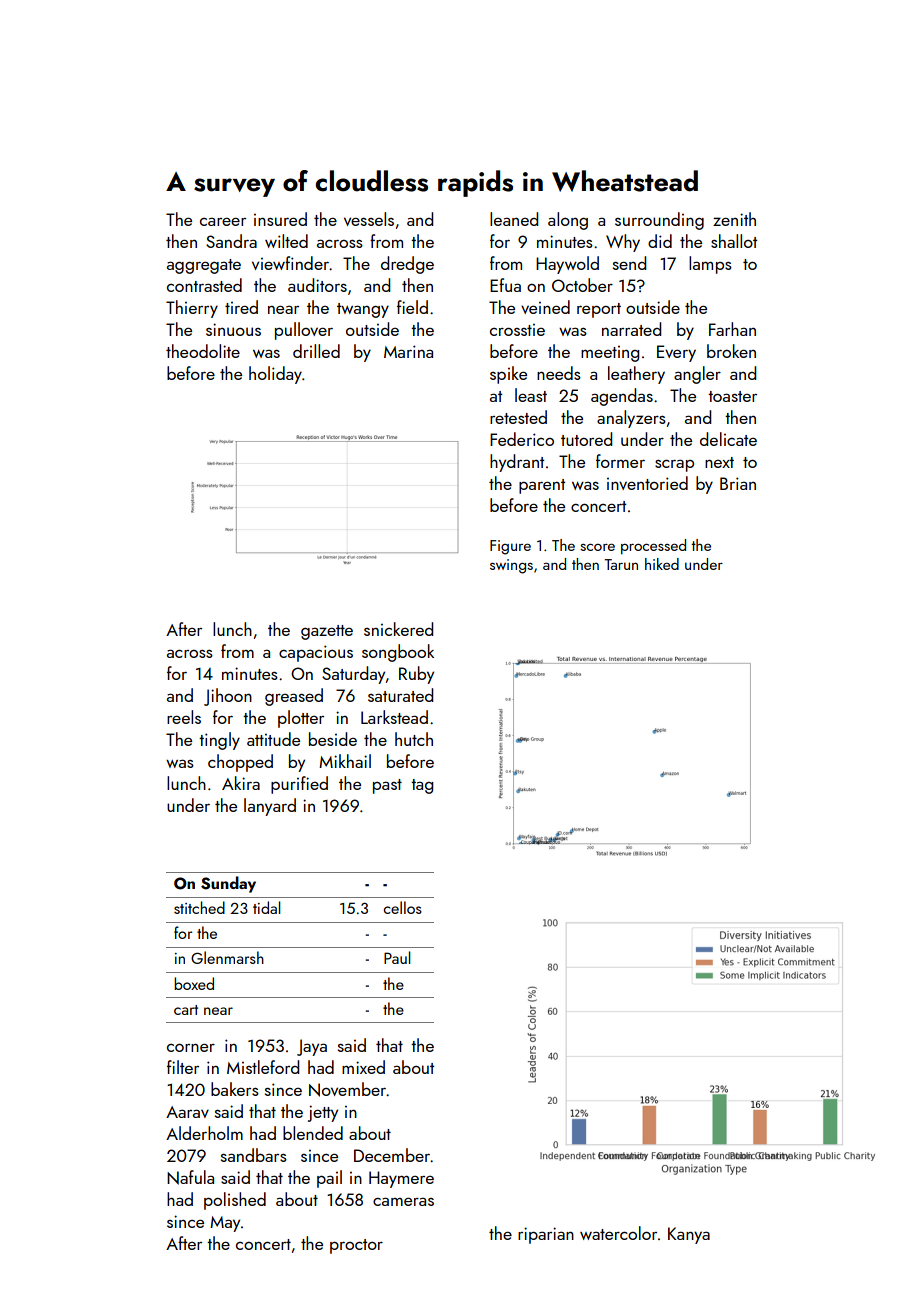 This image has height=1311, width=924. What do you see at coordinates (363, 1067) in the image?
I see `mixed` at bounding box center [363, 1067].
